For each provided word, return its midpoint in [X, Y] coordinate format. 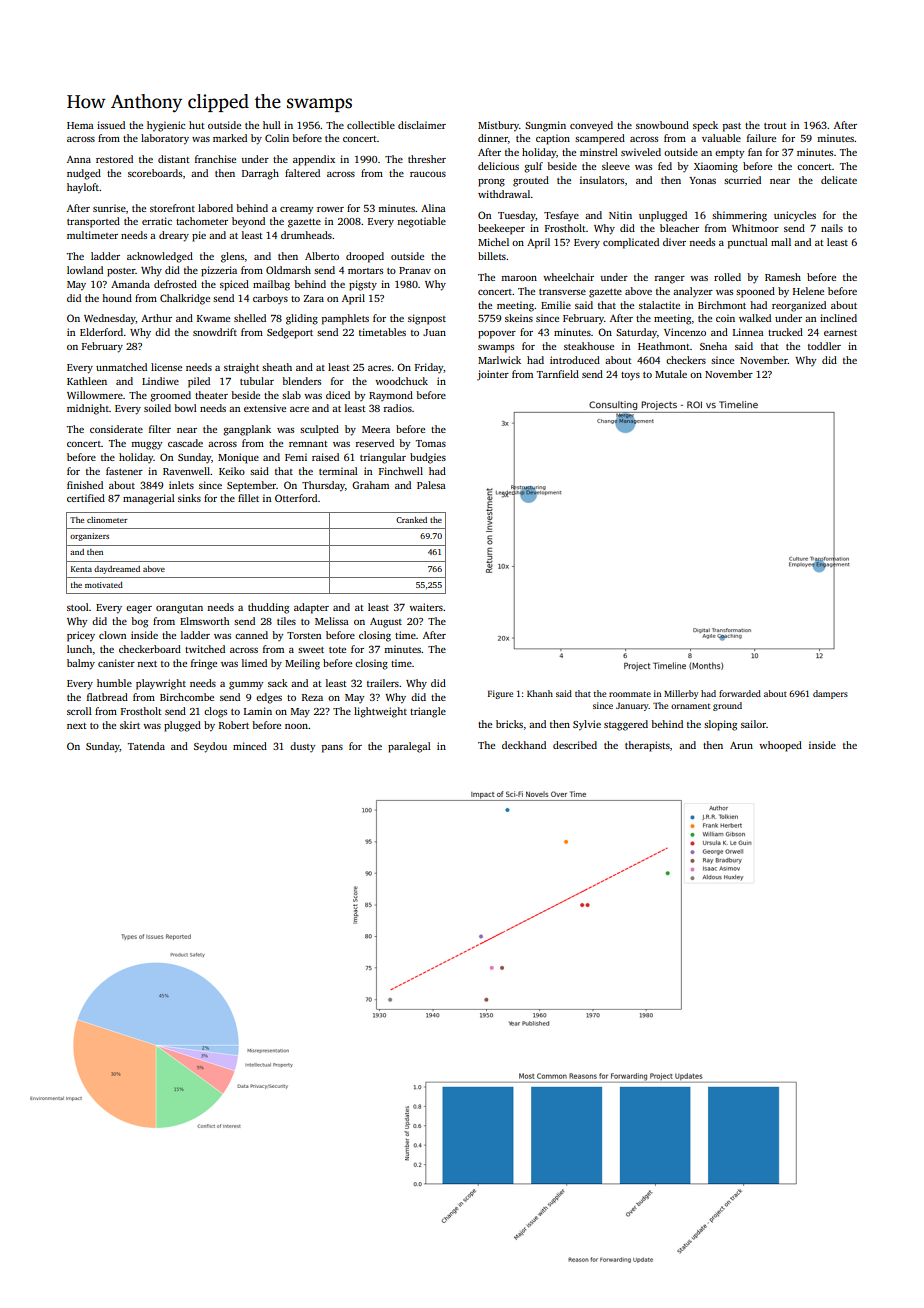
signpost [427, 319]
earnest [840, 333]
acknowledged [160, 257]
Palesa [431, 485]
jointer [493, 375]
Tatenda [146, 746]
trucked [785, 332]
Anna [79, 159]
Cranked [411, 520]
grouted [531, 181]
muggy [146, 446]
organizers [89, 537]
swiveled [641, 152]
